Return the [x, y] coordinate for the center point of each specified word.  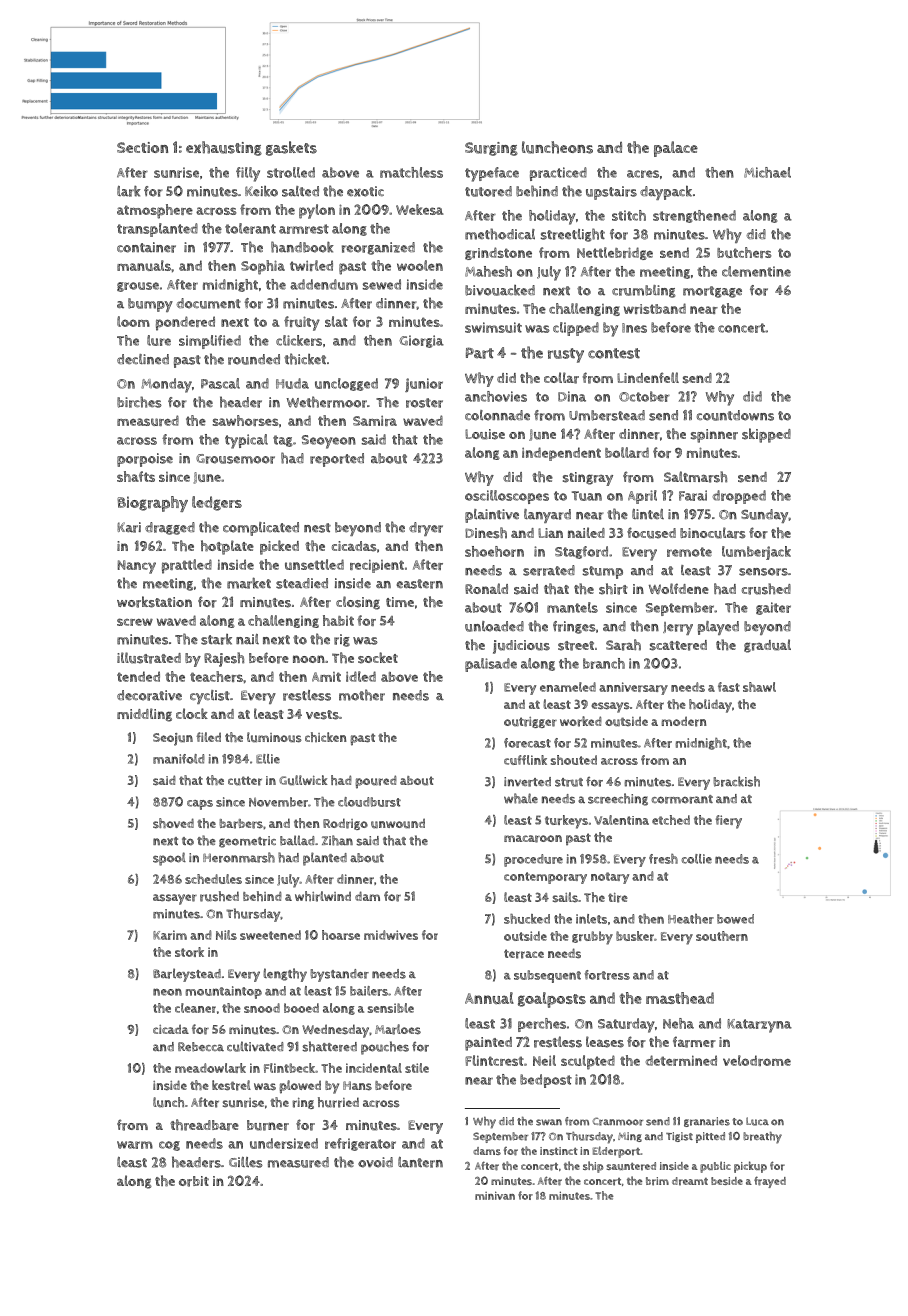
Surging [491, 149]
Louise [485, 434]
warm [135, 1145]
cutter [245, 781]
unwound [398, 823]
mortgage [712, 292]
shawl [759, 687]
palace [676, 149]
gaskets [291, 148]
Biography [152, 504]
